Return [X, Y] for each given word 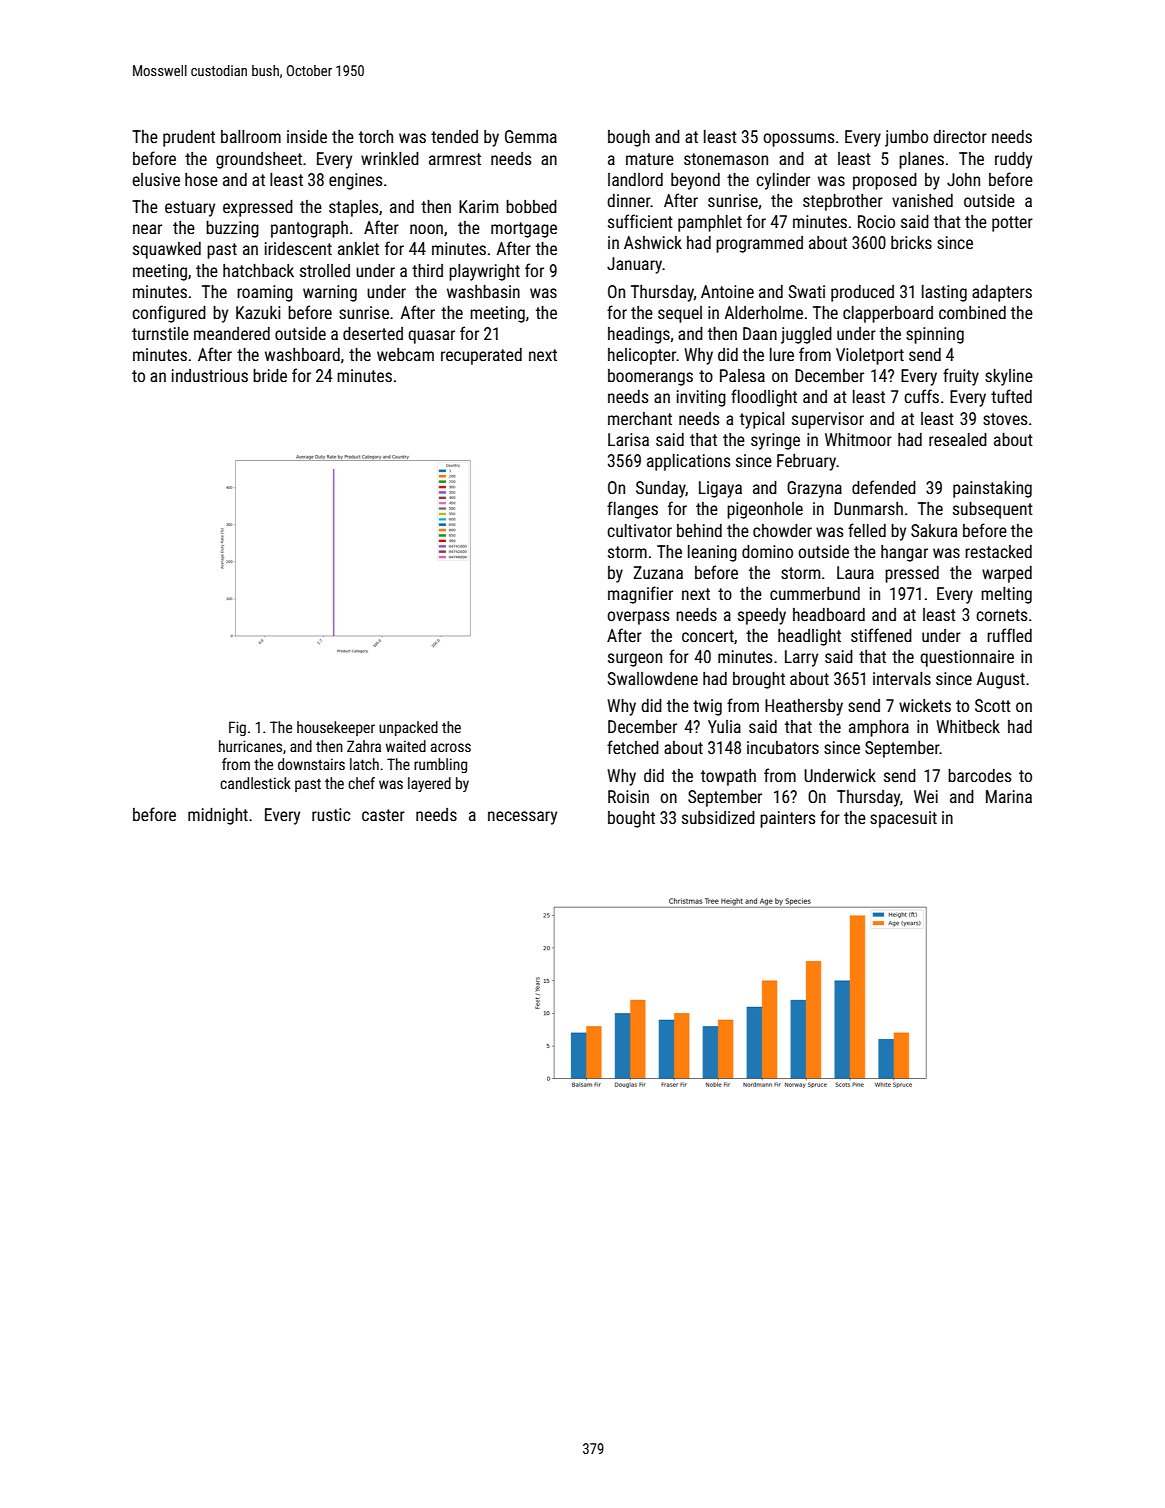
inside [307, 136]
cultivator [639, 530]
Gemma [531, 136]
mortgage [524, 230]
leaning [712, 553]
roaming [265, 293]
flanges [632, 510]
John [963, 179]
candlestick [255, 783]
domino [767, 551]
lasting [944, 293]
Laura [855, 572]
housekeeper [336, 728]
